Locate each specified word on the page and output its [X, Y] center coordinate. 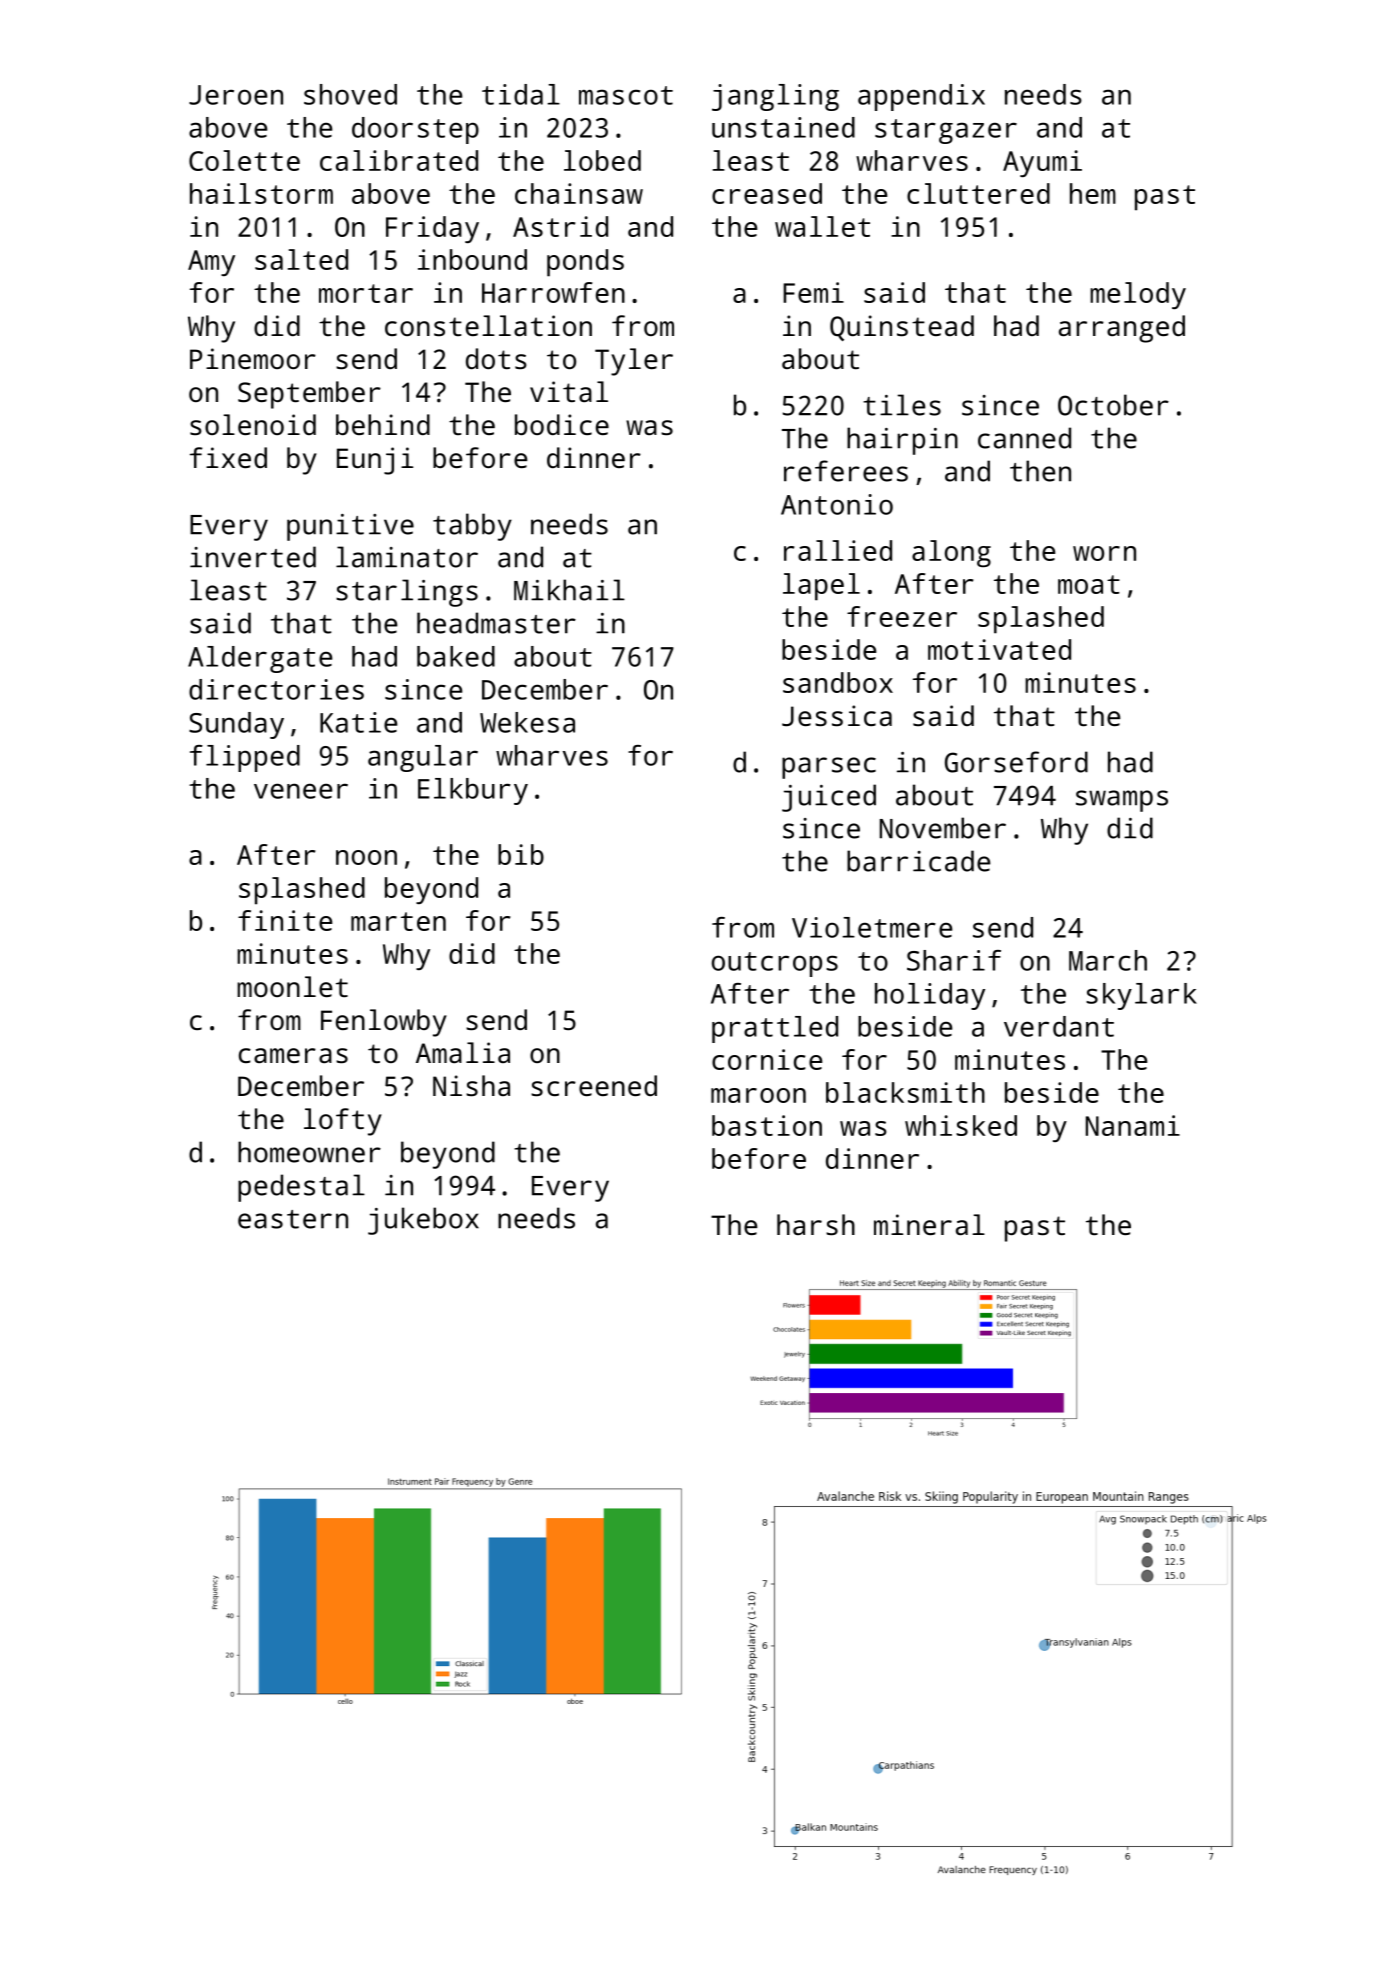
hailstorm [261, 193]
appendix [921, 97]
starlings [407, 593]
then [1040, 471]
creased [767, 193]
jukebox [423, 1221]
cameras [293, 1056]
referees [846, 471]
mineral [929, 1224]
